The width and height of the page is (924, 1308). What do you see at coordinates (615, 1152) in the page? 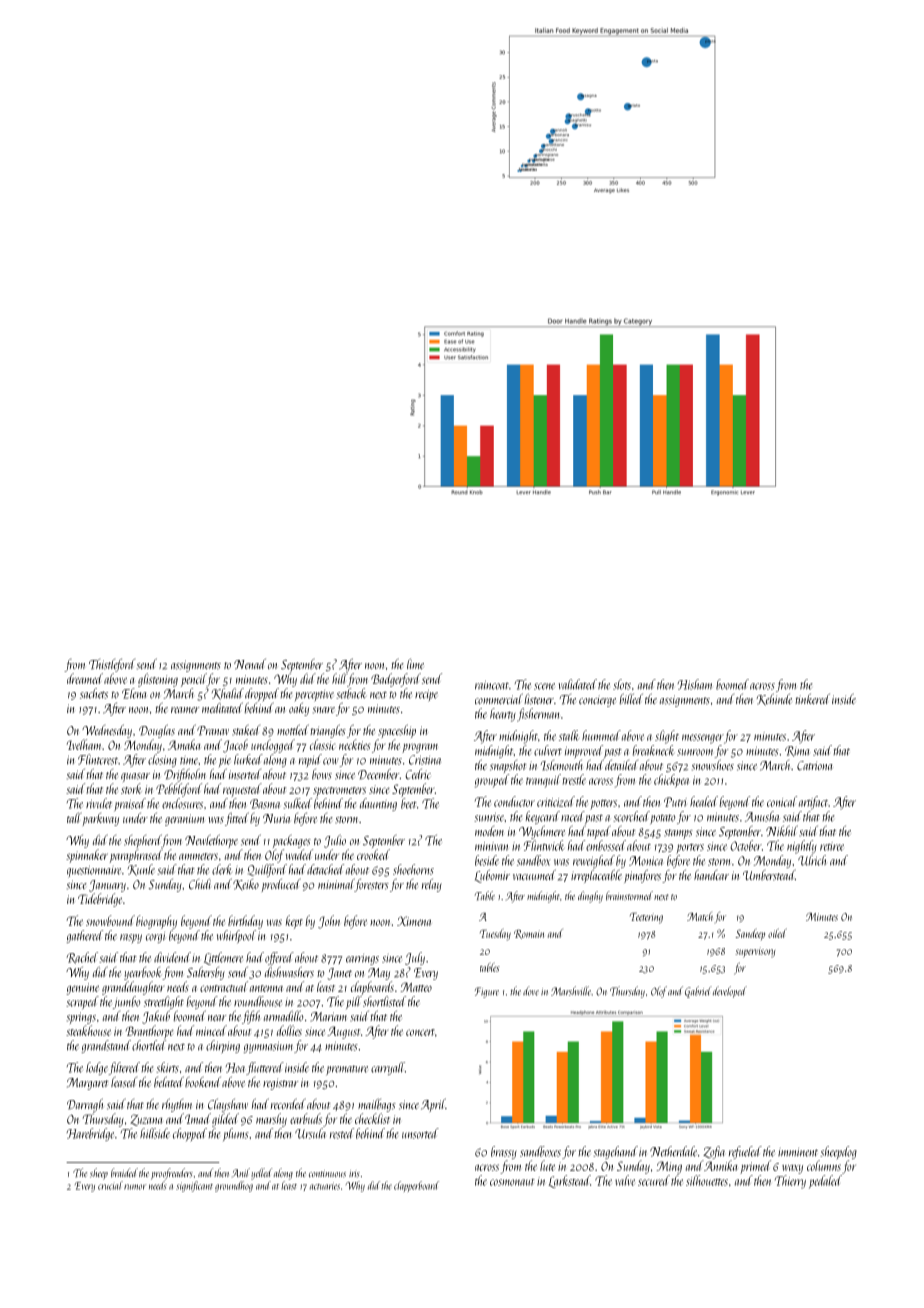
I see `stagehand` at bounding box center [615, 1152].
